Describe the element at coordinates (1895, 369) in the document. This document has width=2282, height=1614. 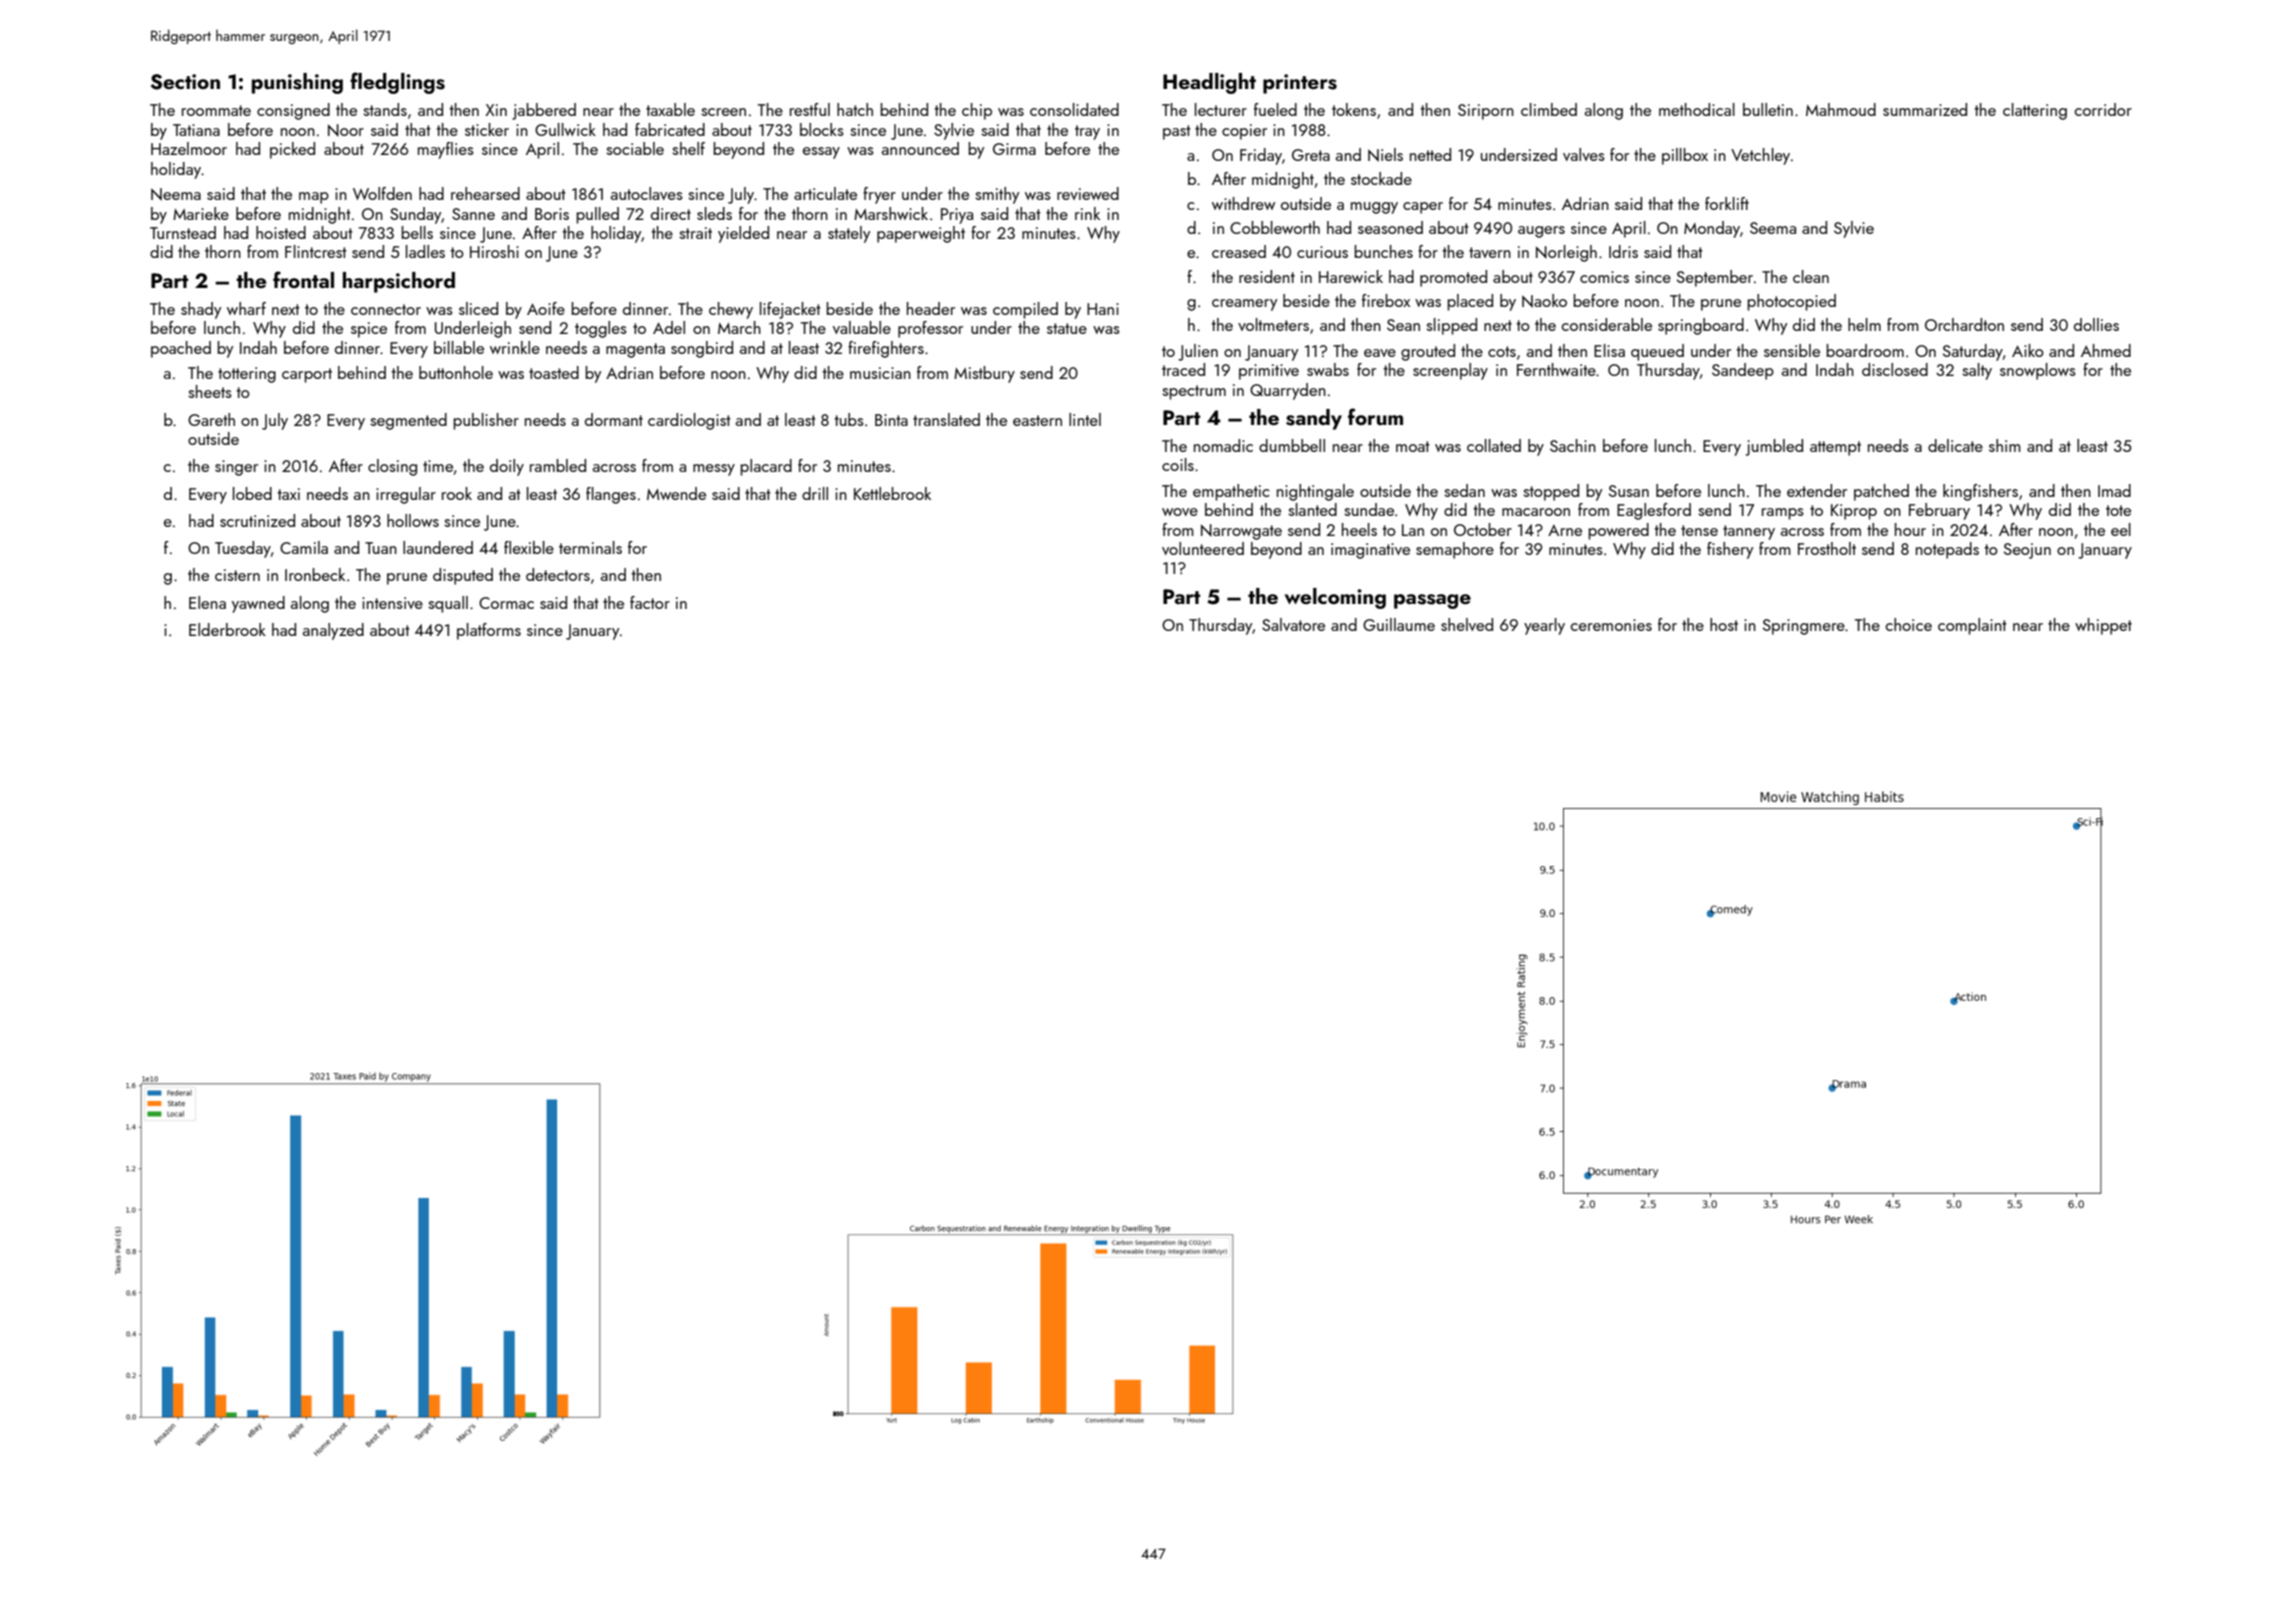
I see `disclosed` at that location.
